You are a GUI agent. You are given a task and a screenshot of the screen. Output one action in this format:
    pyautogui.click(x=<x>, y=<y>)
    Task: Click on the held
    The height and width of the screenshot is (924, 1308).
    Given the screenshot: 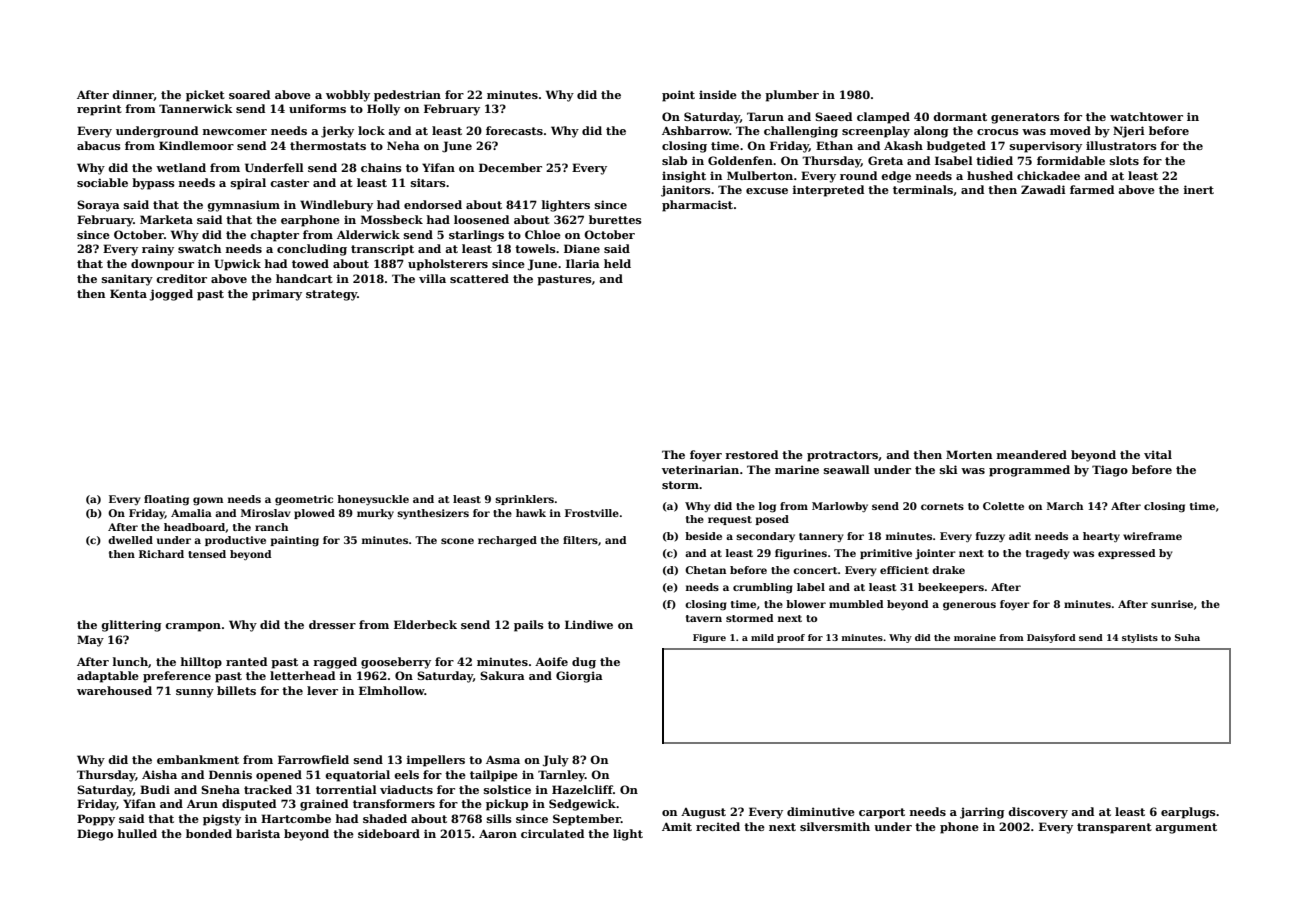 What is the action you would take?
    pyautogui.click(x=617, y=263)
